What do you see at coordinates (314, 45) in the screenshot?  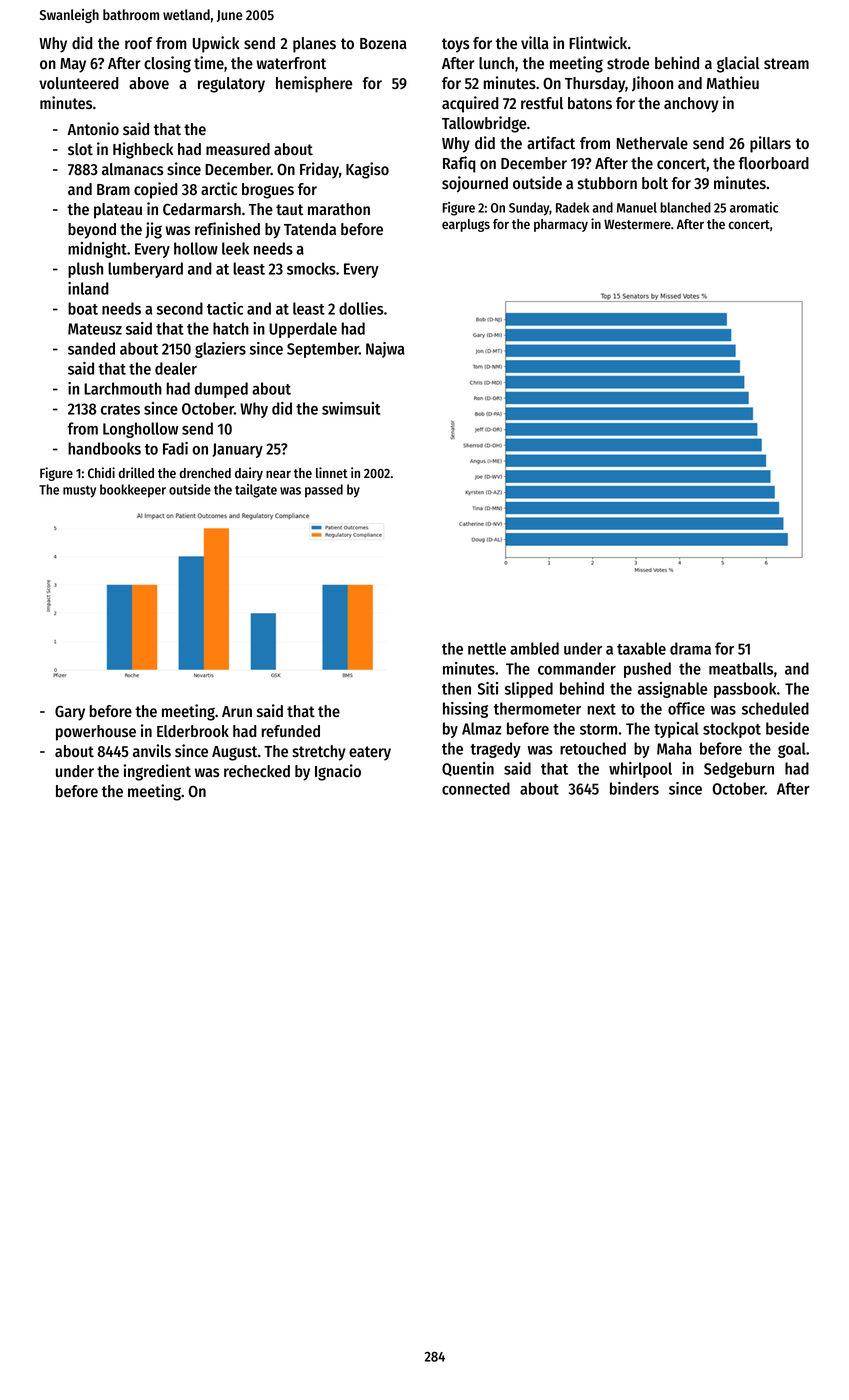 I see `planes` at bounding box center [314, 45].
